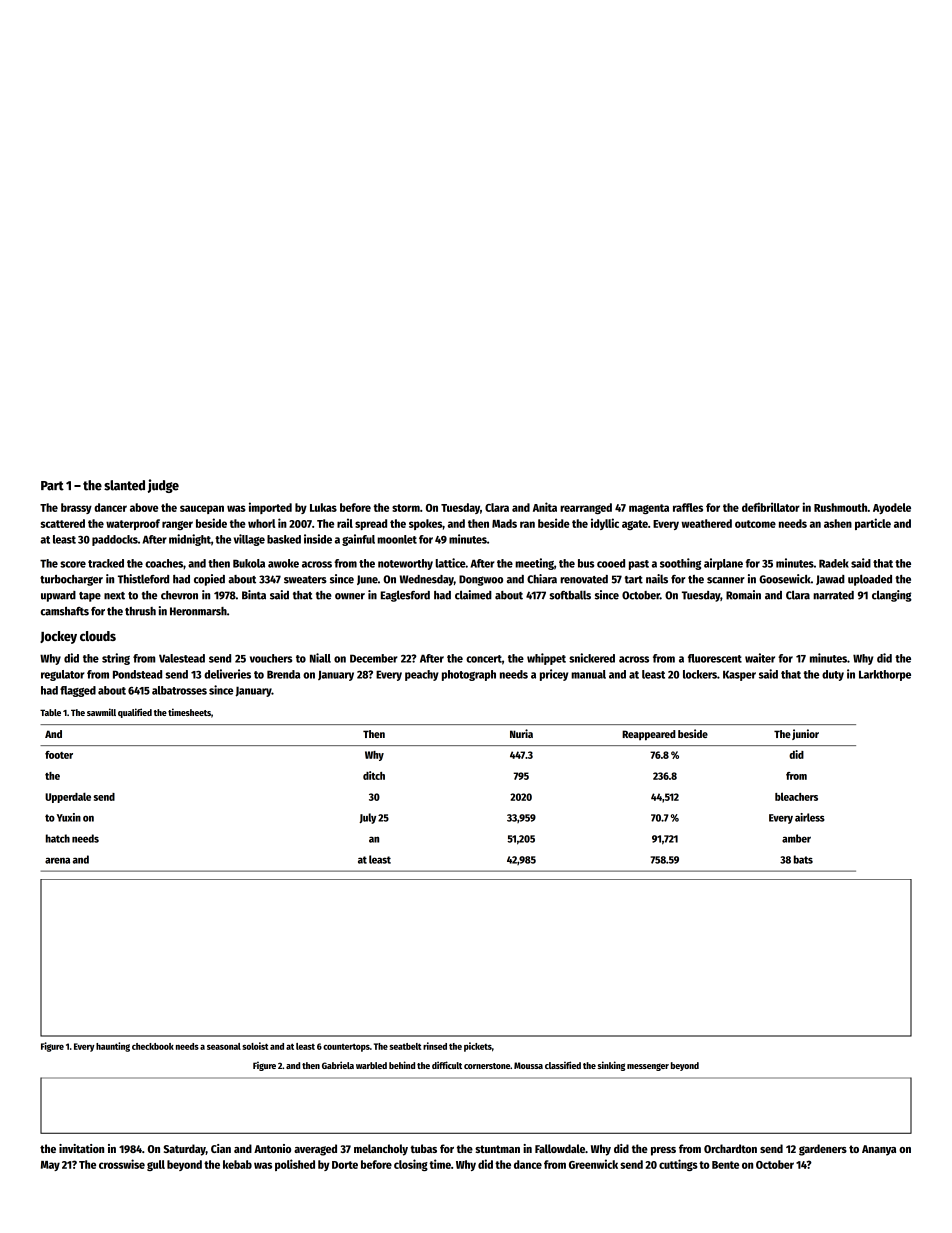 The image size is (952, 1233). What do you see at coordinates (113, 1047) in the image?
I see `haunting` at bounding box center [113, 1047].
